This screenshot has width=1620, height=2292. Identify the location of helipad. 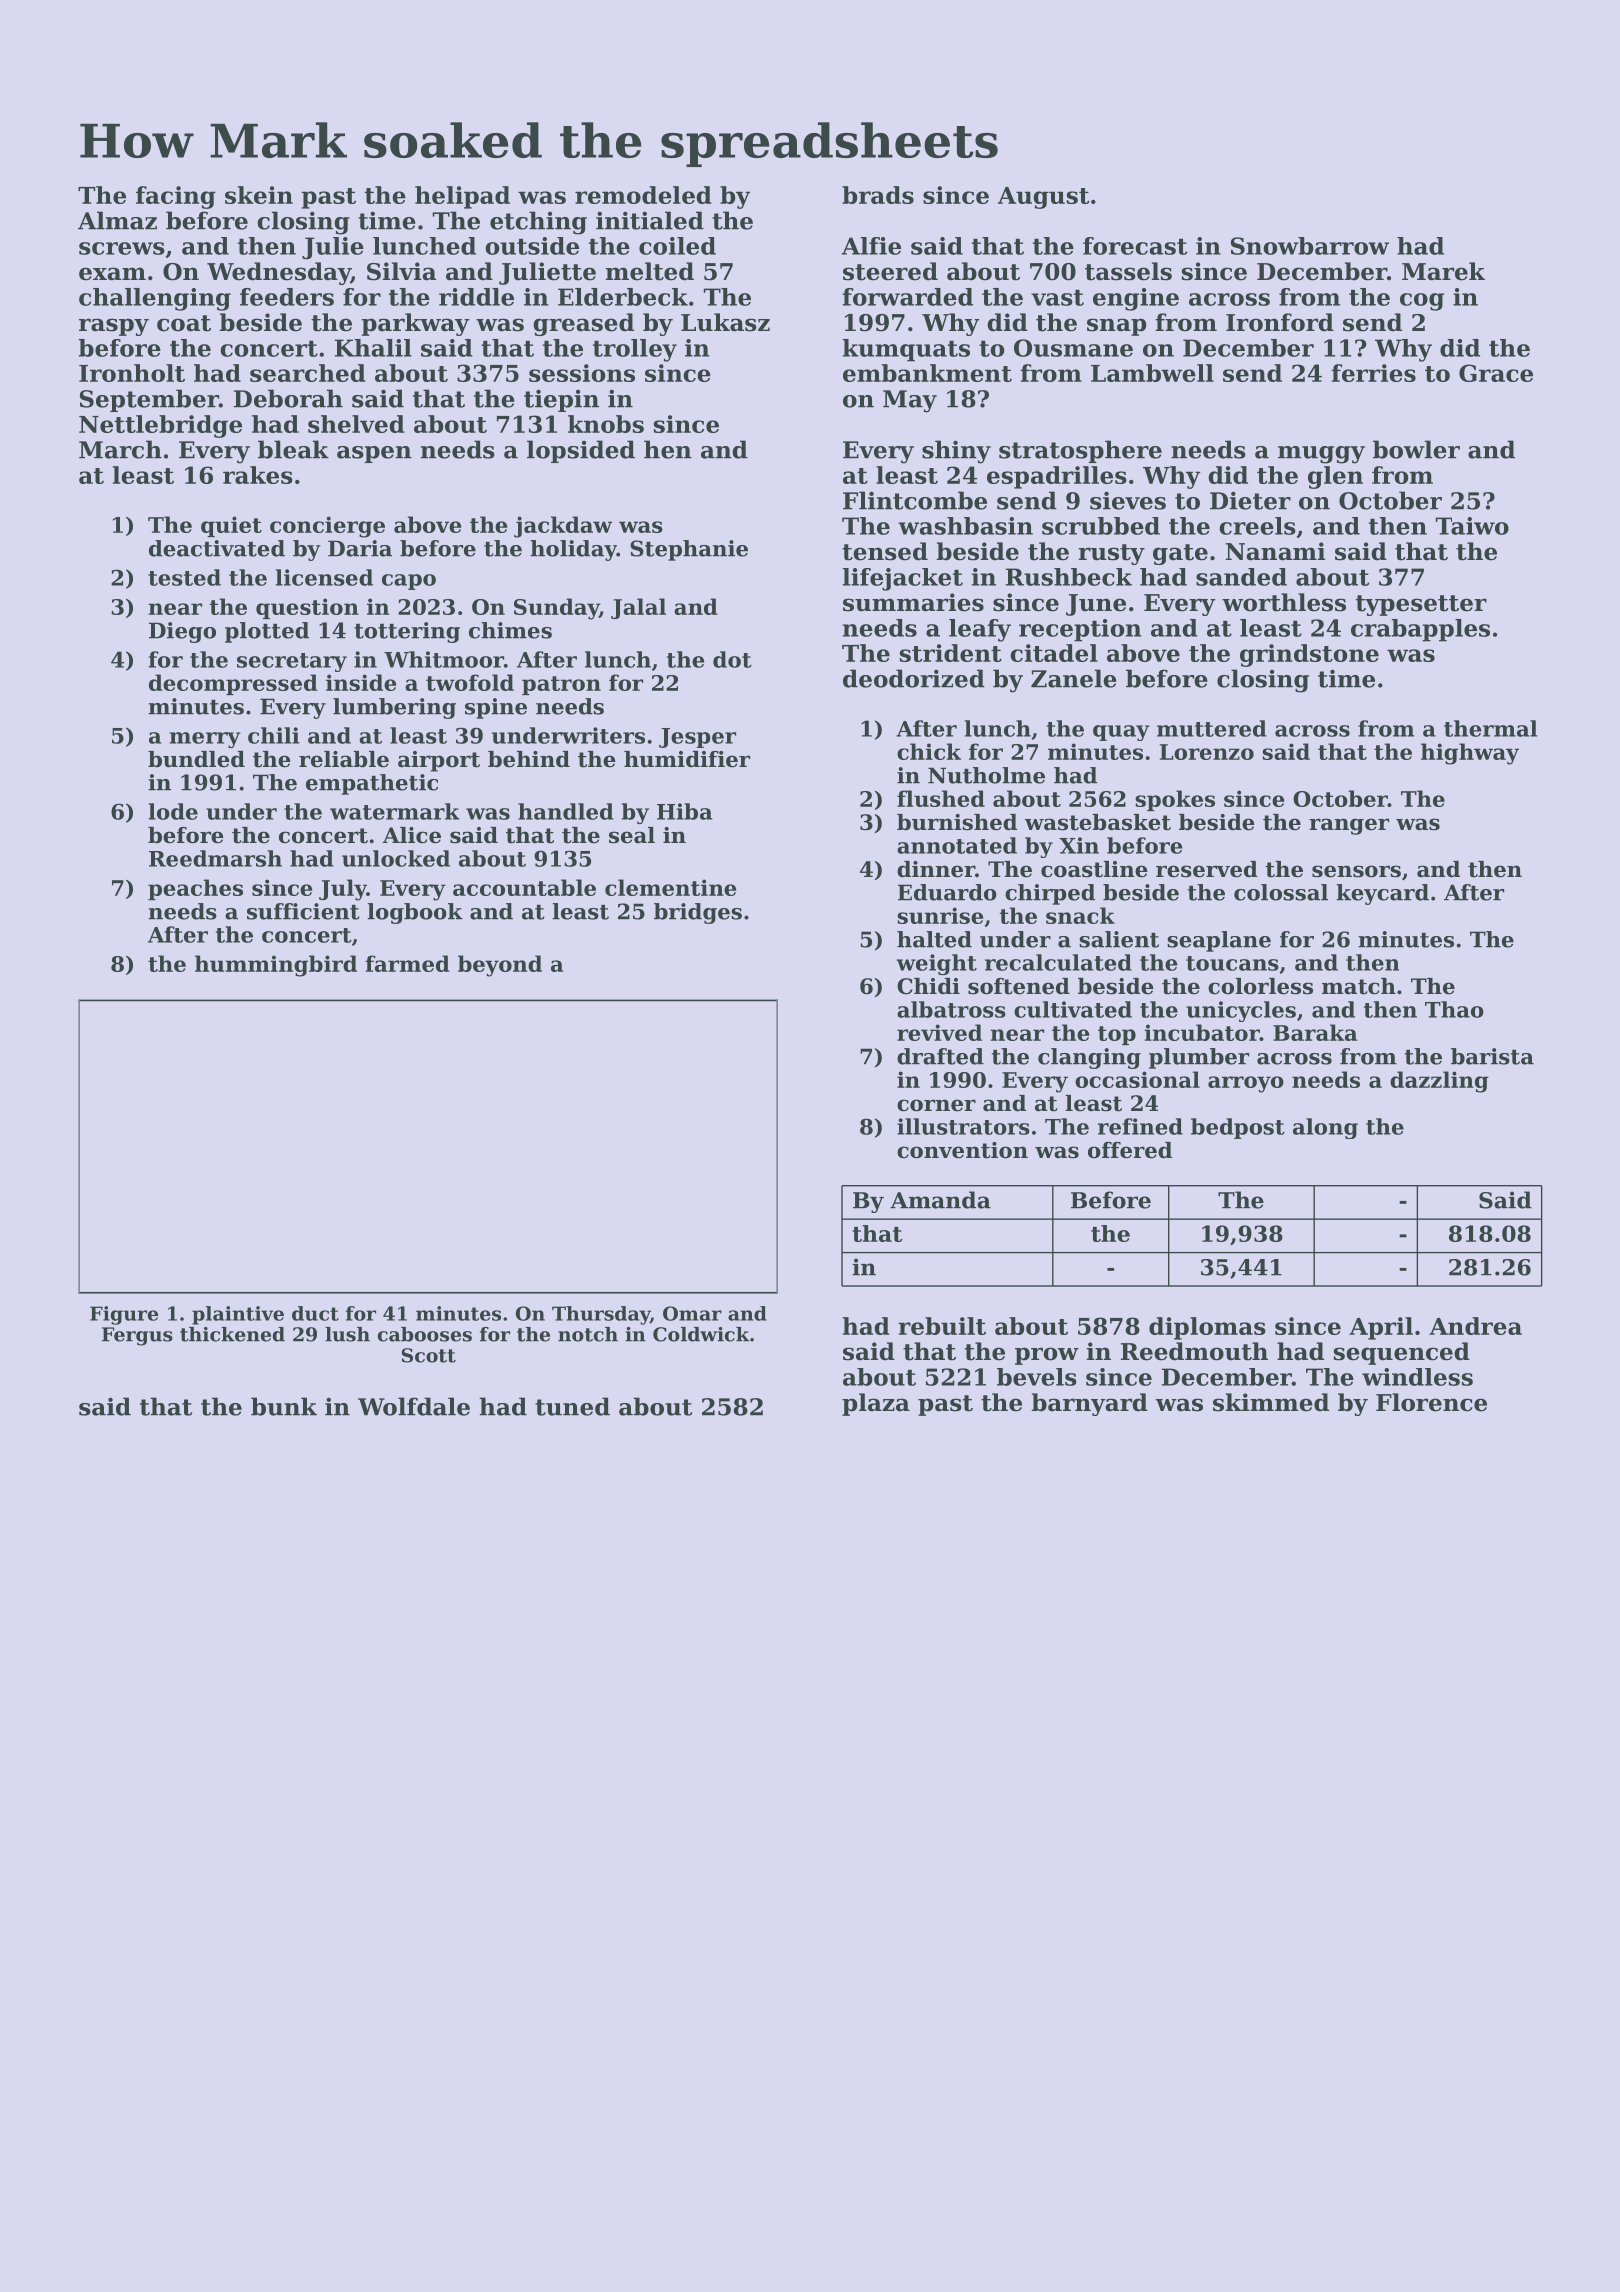
(462, 197).
